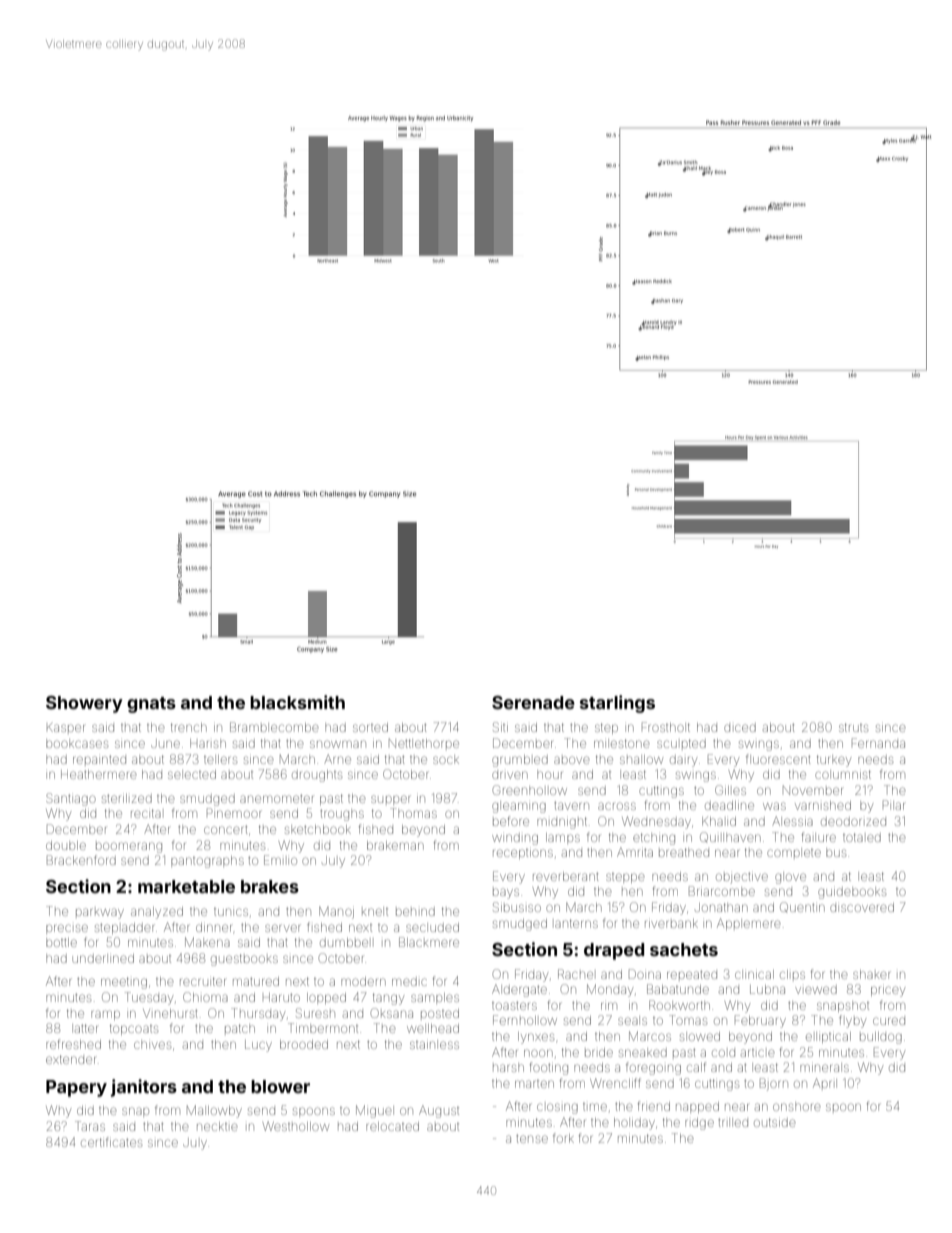 The height and width of the screenshot is (1233, 952). I want to click on Wrencliff, so click(615, 1083).
